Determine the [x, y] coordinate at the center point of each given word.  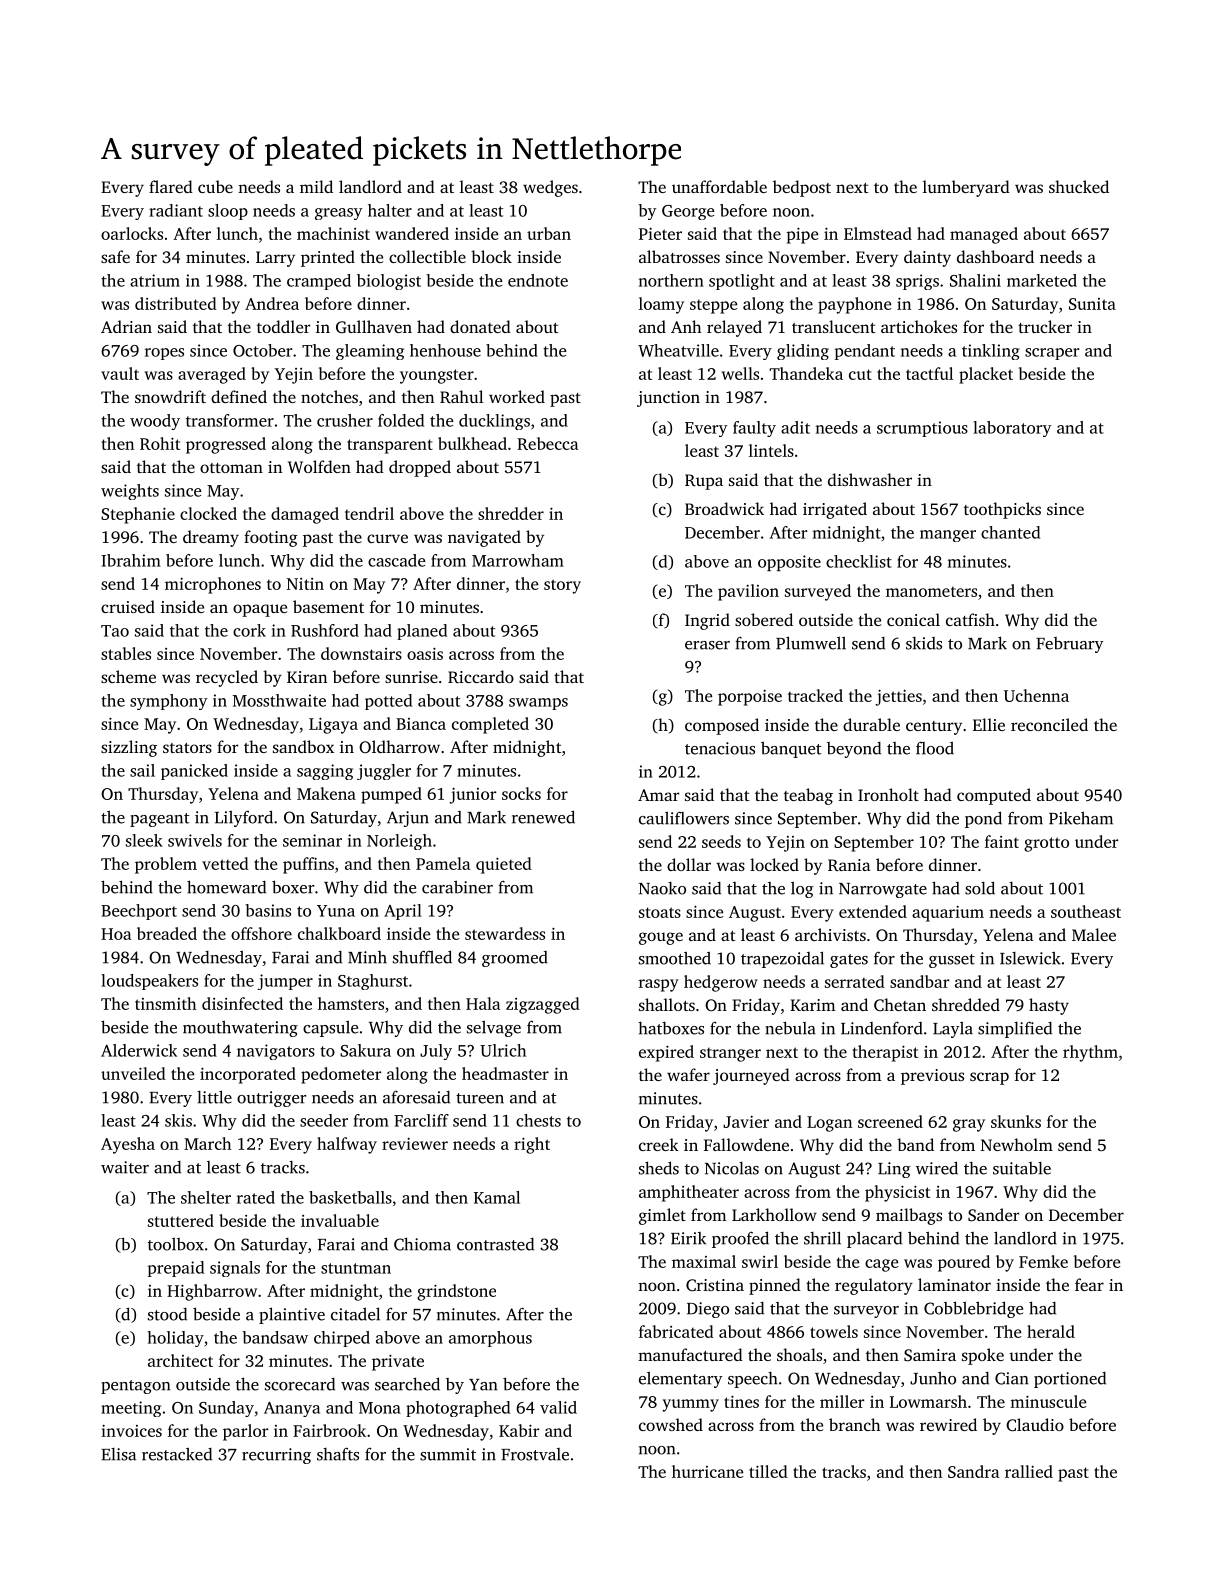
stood [167, 1314]
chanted [1010, 532]
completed [490, 725]
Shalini [975, 280]
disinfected [242, 1003]
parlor [245, 1432]
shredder [511, 513]
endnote [538, 280]
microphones [213, 585]
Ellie [989, 724]
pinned [775, 1286]
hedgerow [721, 983]
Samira [930, 1355]
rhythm [1090, 1053]
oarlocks [132, 233]
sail [142, 770]
